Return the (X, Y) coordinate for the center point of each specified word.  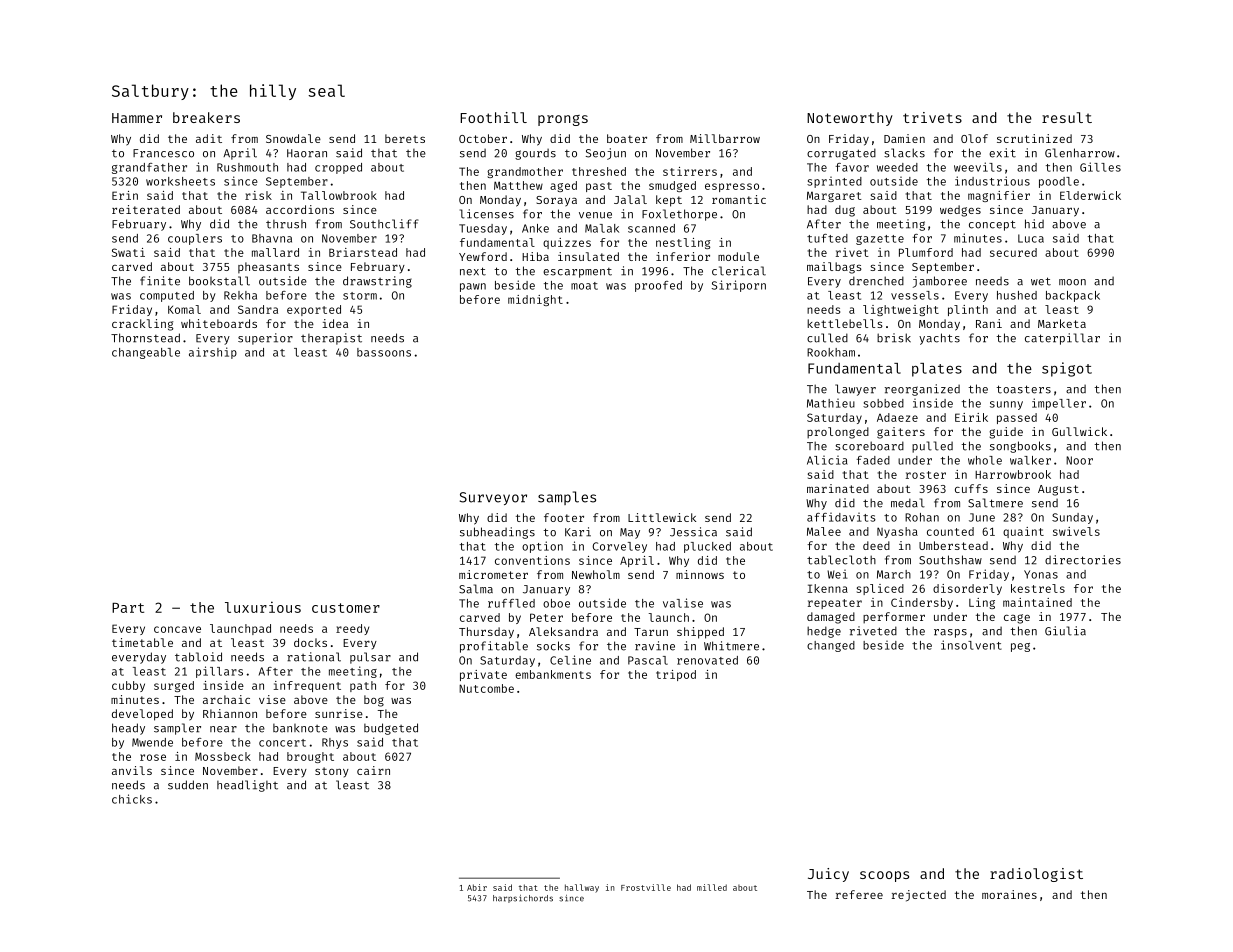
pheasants (268, 268)
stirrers (690, 171)
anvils (132, 770)
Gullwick (1079, 431)
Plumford (926, 252)
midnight (535, 300)
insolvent (971, 645)
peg (1020, 647)
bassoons (384, 352)
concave (177, 629)
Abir (477, 887)
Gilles (1100, 167)
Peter (546, 617)
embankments (553, 674)
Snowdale (293, 138)
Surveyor (493, 498)
